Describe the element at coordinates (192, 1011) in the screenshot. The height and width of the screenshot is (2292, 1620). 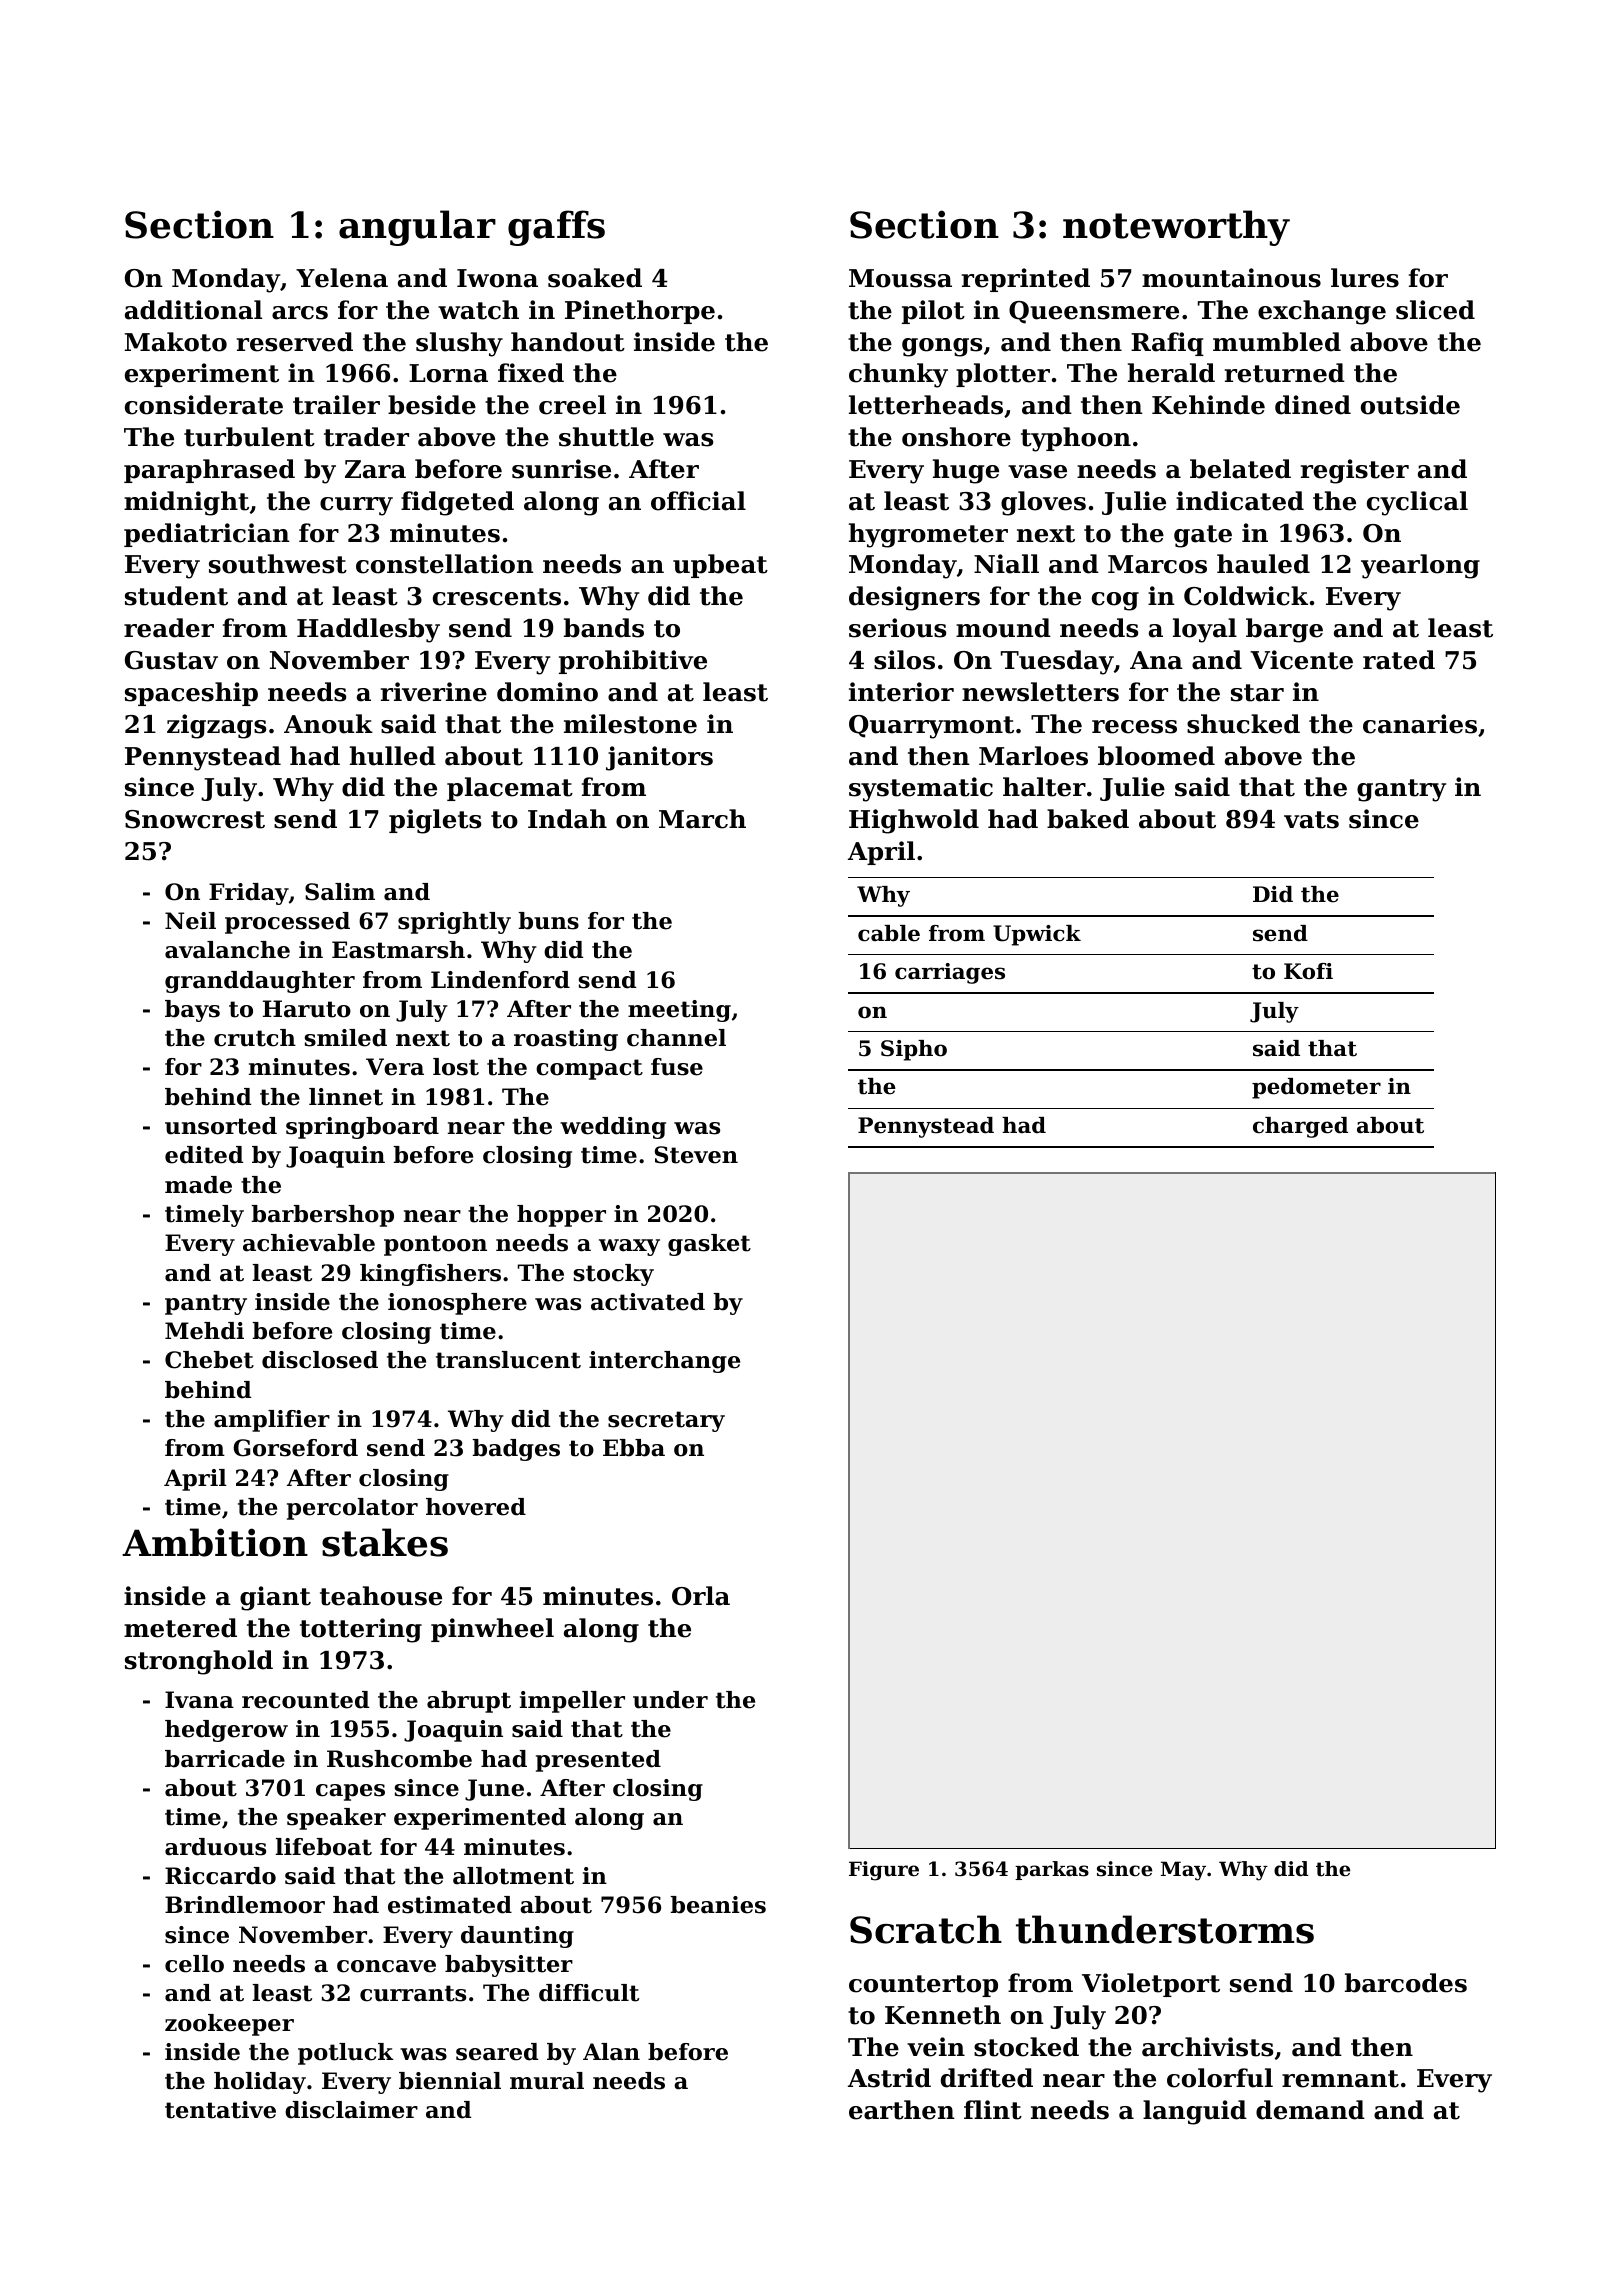
I see `bays` at that location.
